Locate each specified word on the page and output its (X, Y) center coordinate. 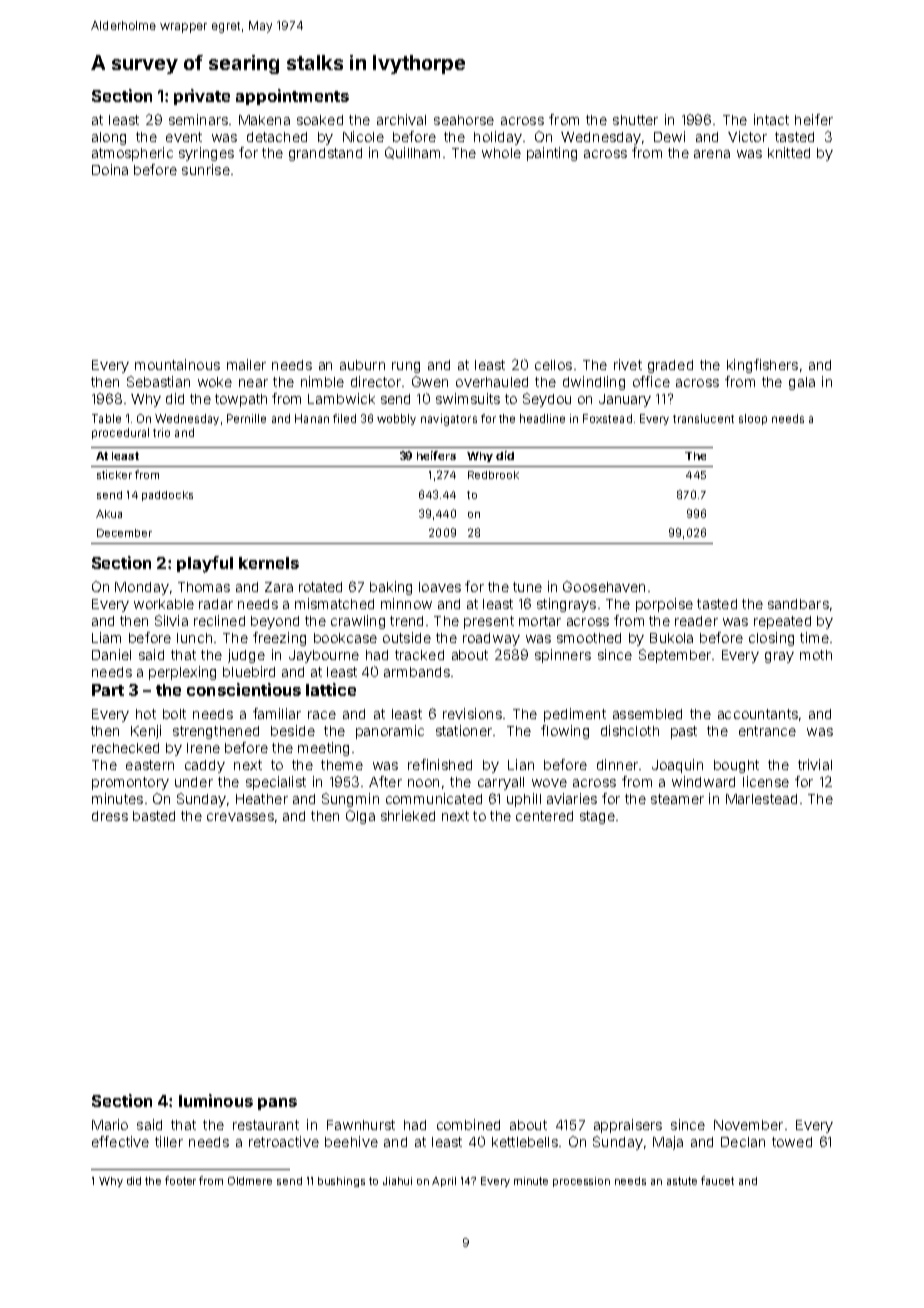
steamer (677, 799)
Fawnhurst (361, 1125)
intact (771, 119)
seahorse (464, 120)
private (202, 97)
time (814, 637)
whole (501, 153)
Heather (262, 799)
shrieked (408, 815)
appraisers (628, 1126)
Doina (110, 169)
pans (277, 1104)
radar (216, 604)
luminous (216, 1100)
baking (391, 588)
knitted (789, 152)
